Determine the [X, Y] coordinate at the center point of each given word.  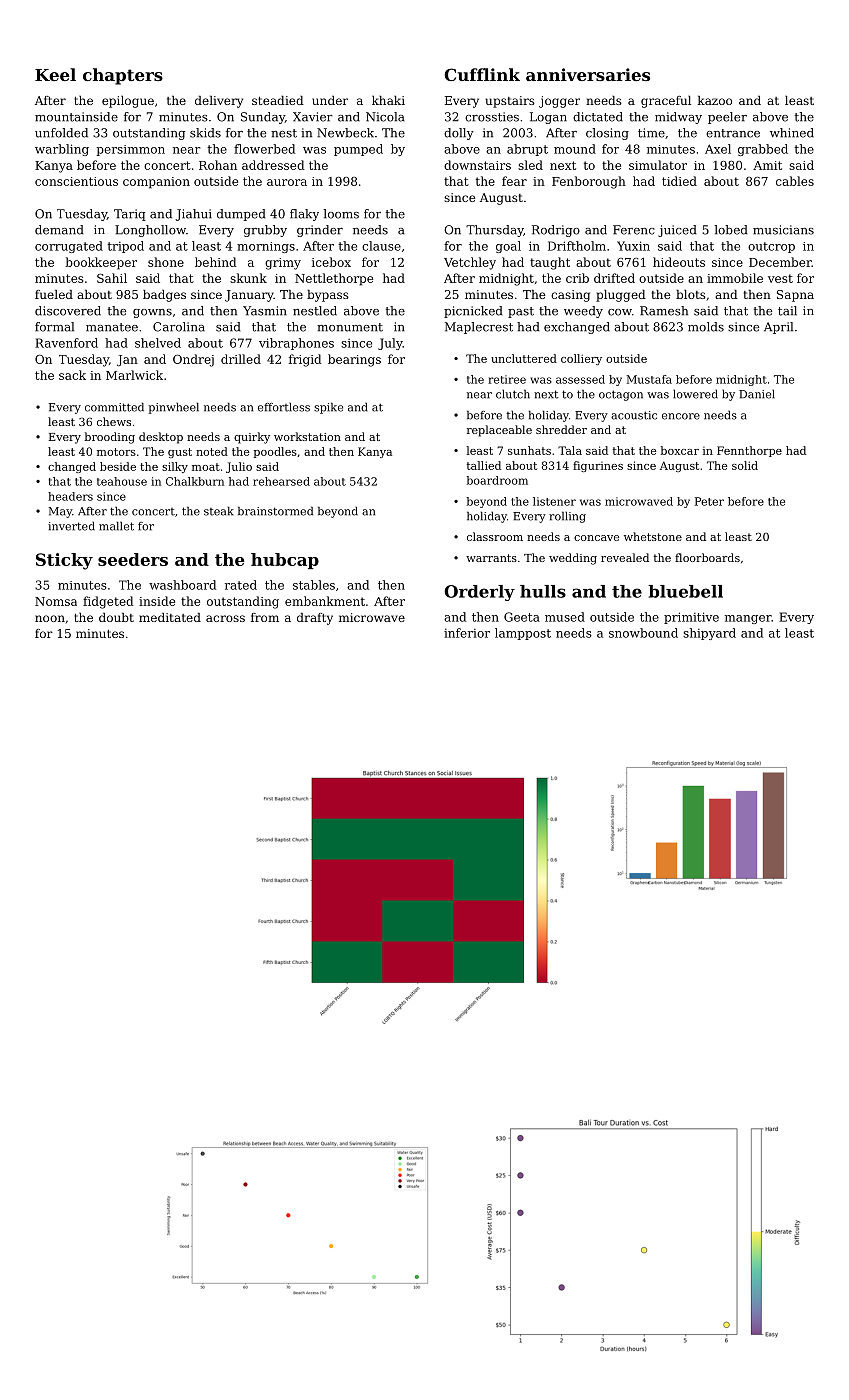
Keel [55, 74]
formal [54, 327]
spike [328, 408]
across [225, 618]
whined [792, 133]
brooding [110, 438]
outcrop [771, 247]
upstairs [510, 102]
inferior [467, 633]
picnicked [473, 312]
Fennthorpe [749, 451]
